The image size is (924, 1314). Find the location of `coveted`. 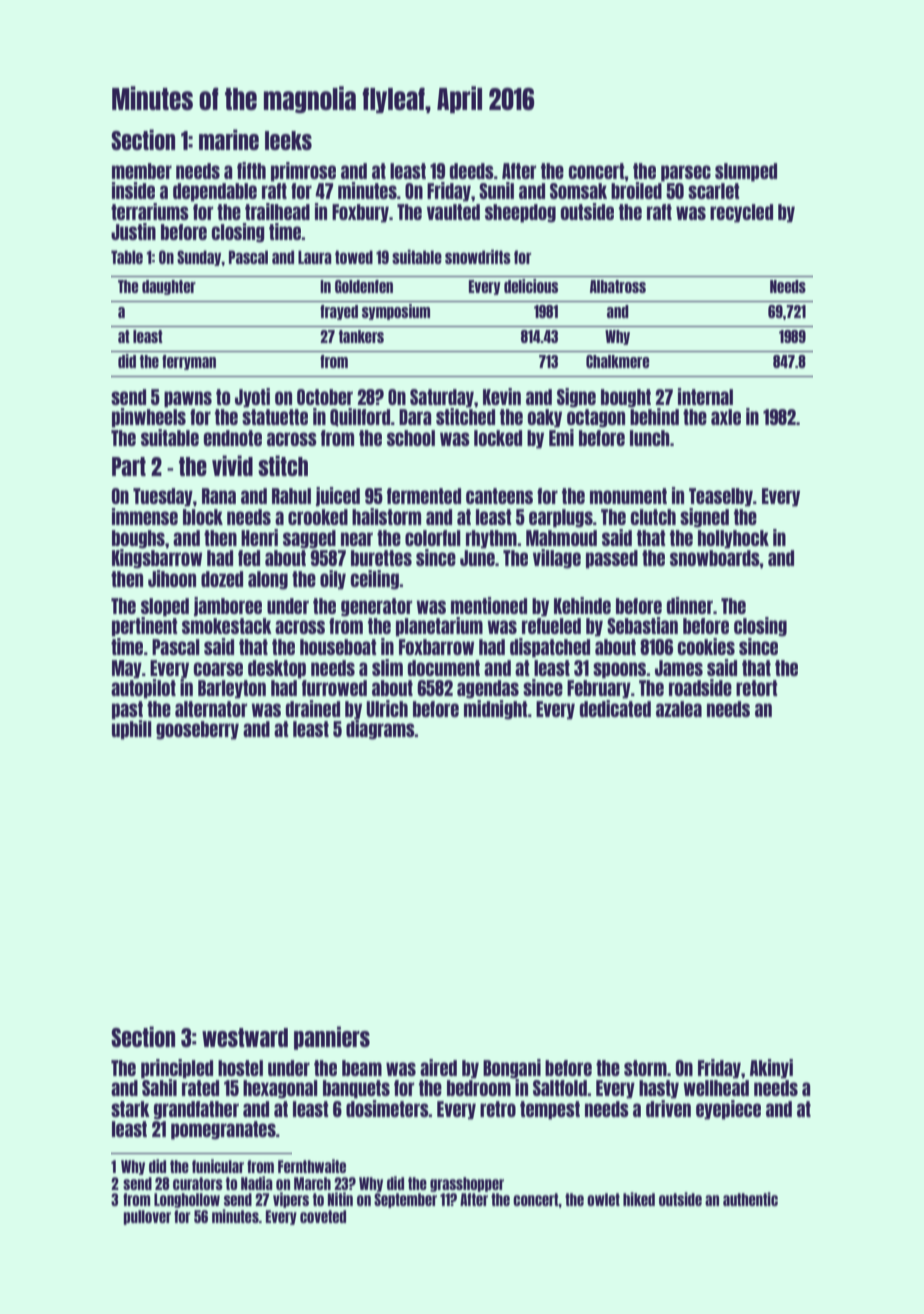

coveted is located at coordinates (323, 1216).
